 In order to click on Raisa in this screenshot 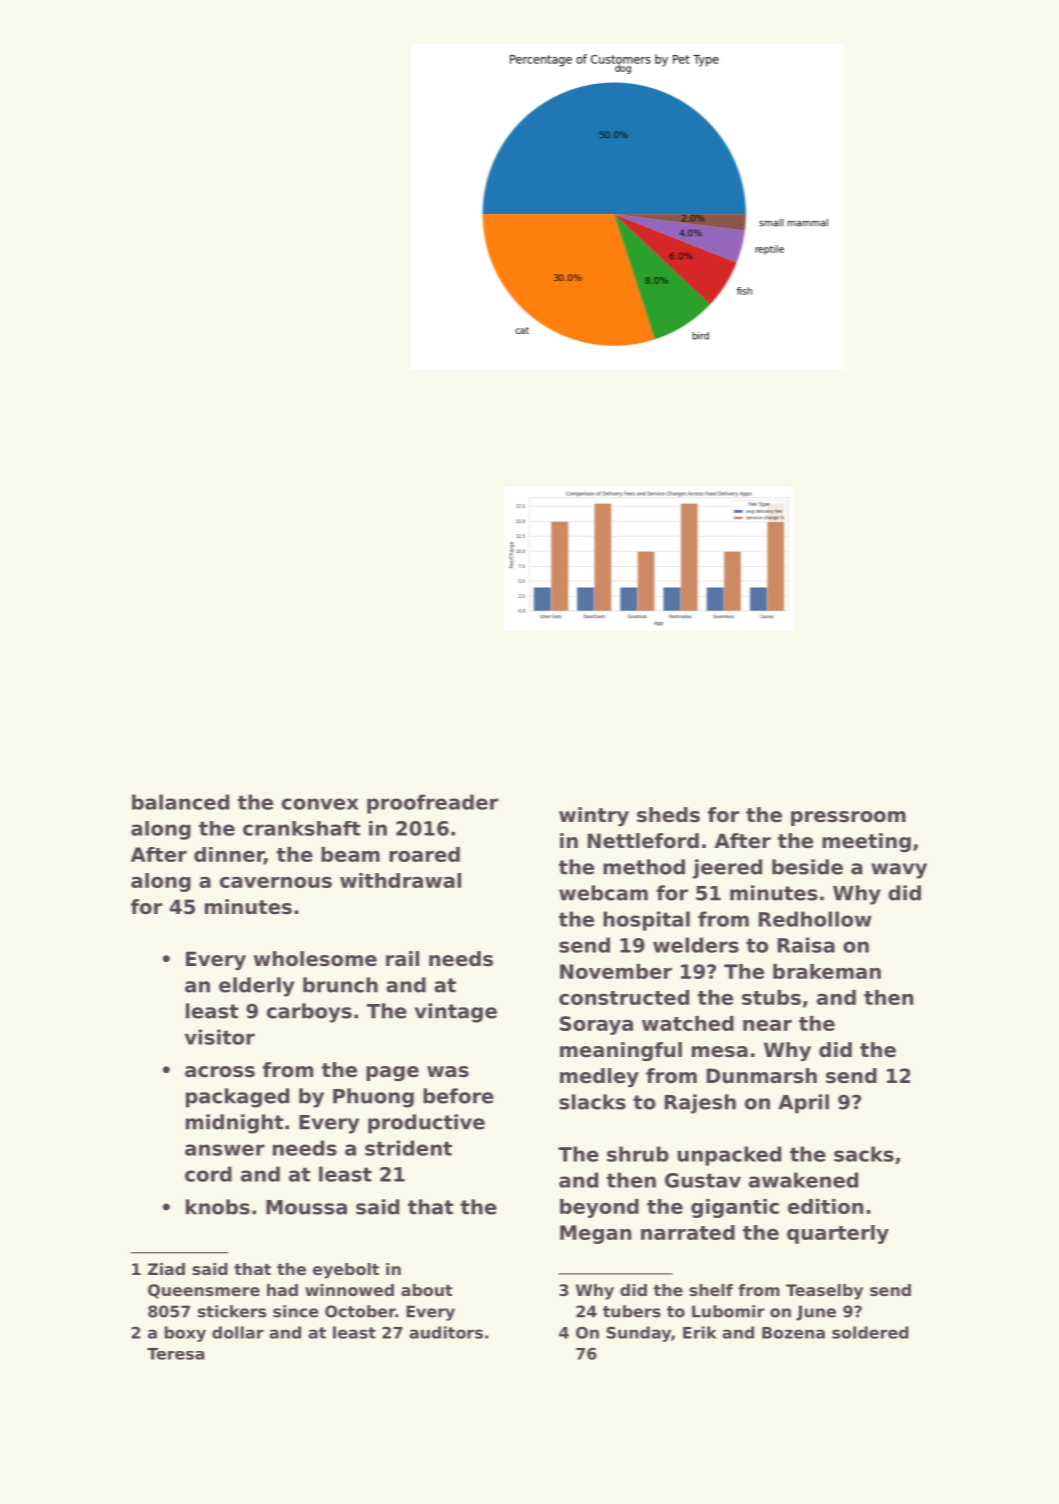, I will do `click(806, 945)`.
